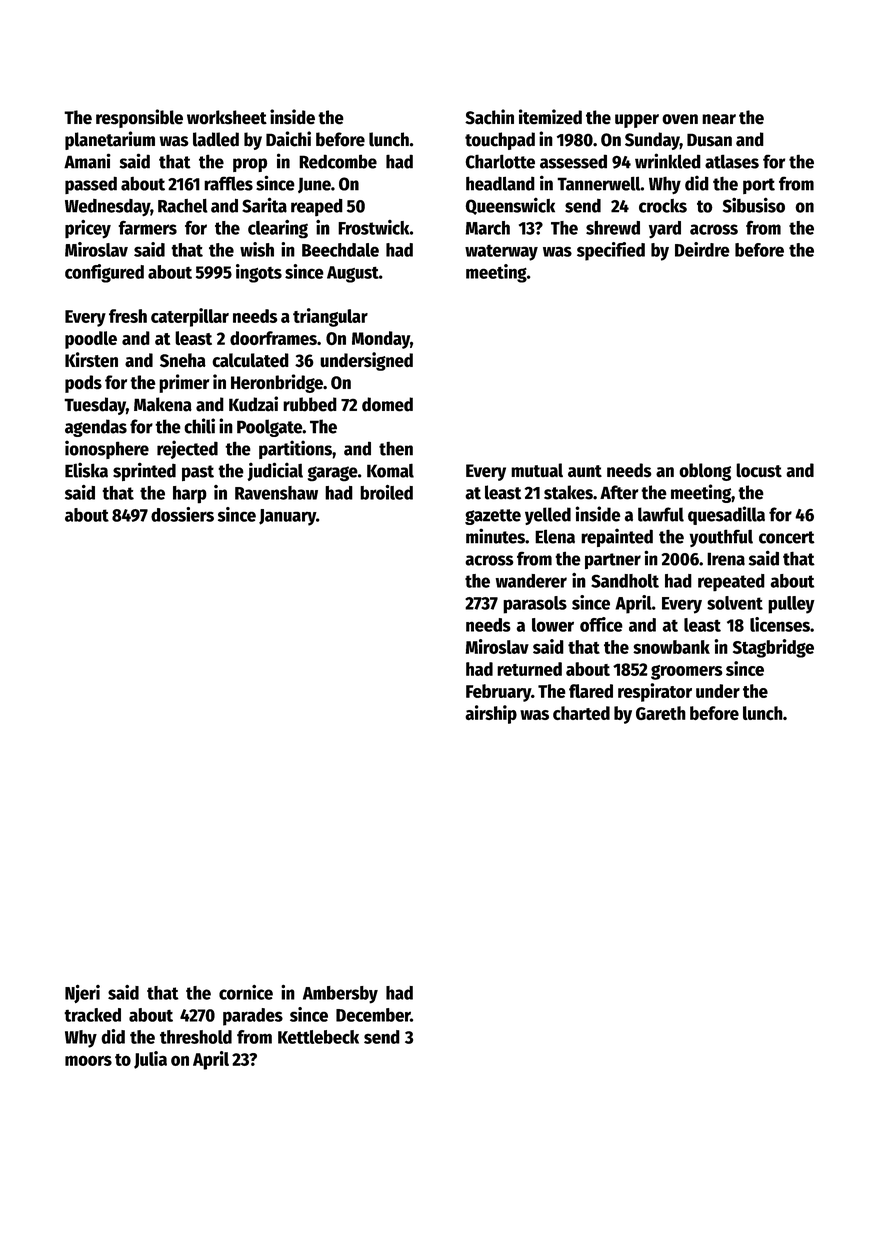 This page has height=1247, width=879. Describe the element at coordinates (82, 993) in the page. I see `Njeri` at that location.
